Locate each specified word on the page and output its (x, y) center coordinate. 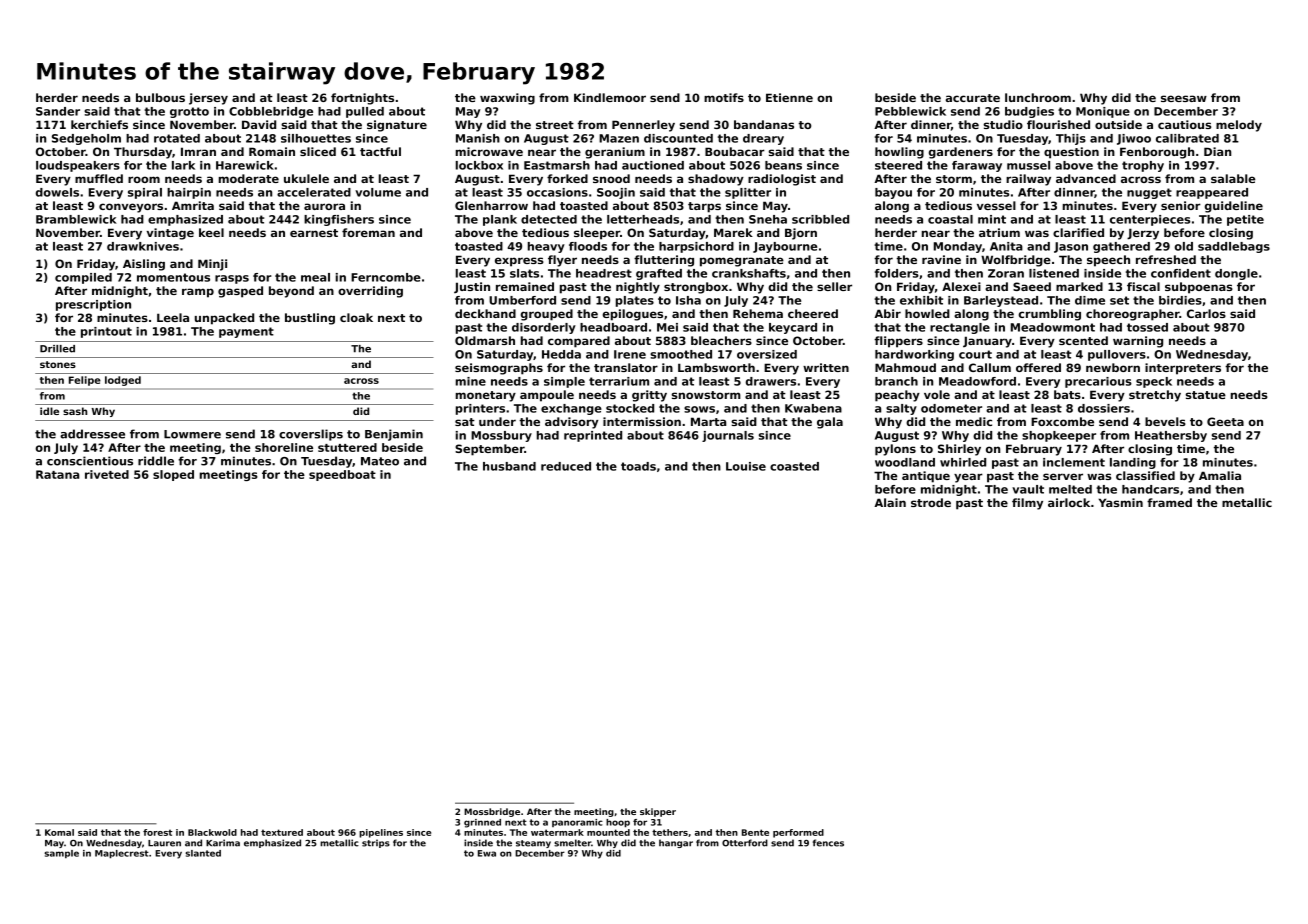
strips (376, 843)
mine (471, 381)
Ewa (487, 853)
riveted (107, 474)
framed (1169, 502)
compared (579, 342)
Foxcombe (1062, 421)
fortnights (362, 99)
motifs (724, 97)
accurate (973, 98)
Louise (746, 466)
